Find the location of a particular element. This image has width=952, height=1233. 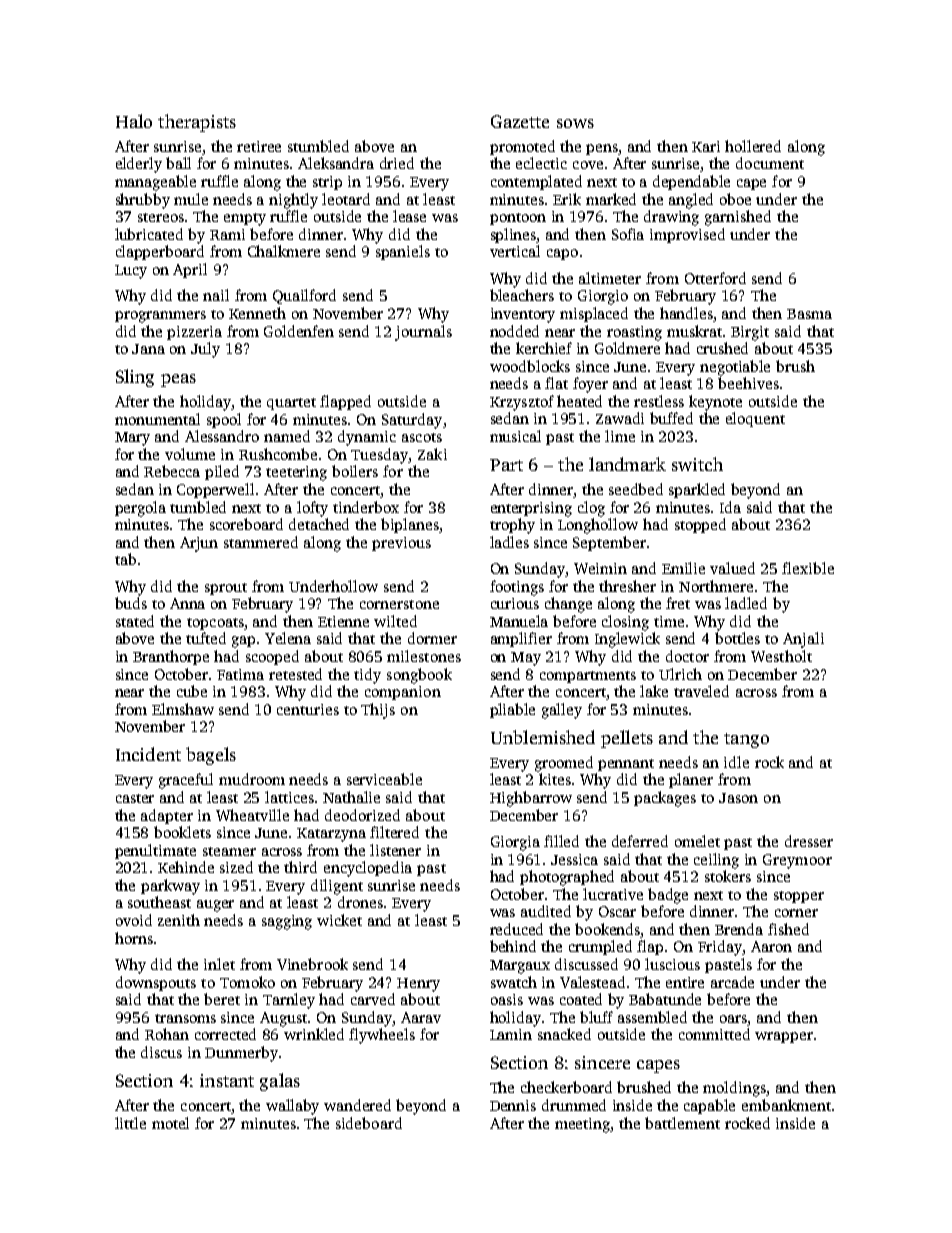

traveled is located at coordinates (701, 691).
